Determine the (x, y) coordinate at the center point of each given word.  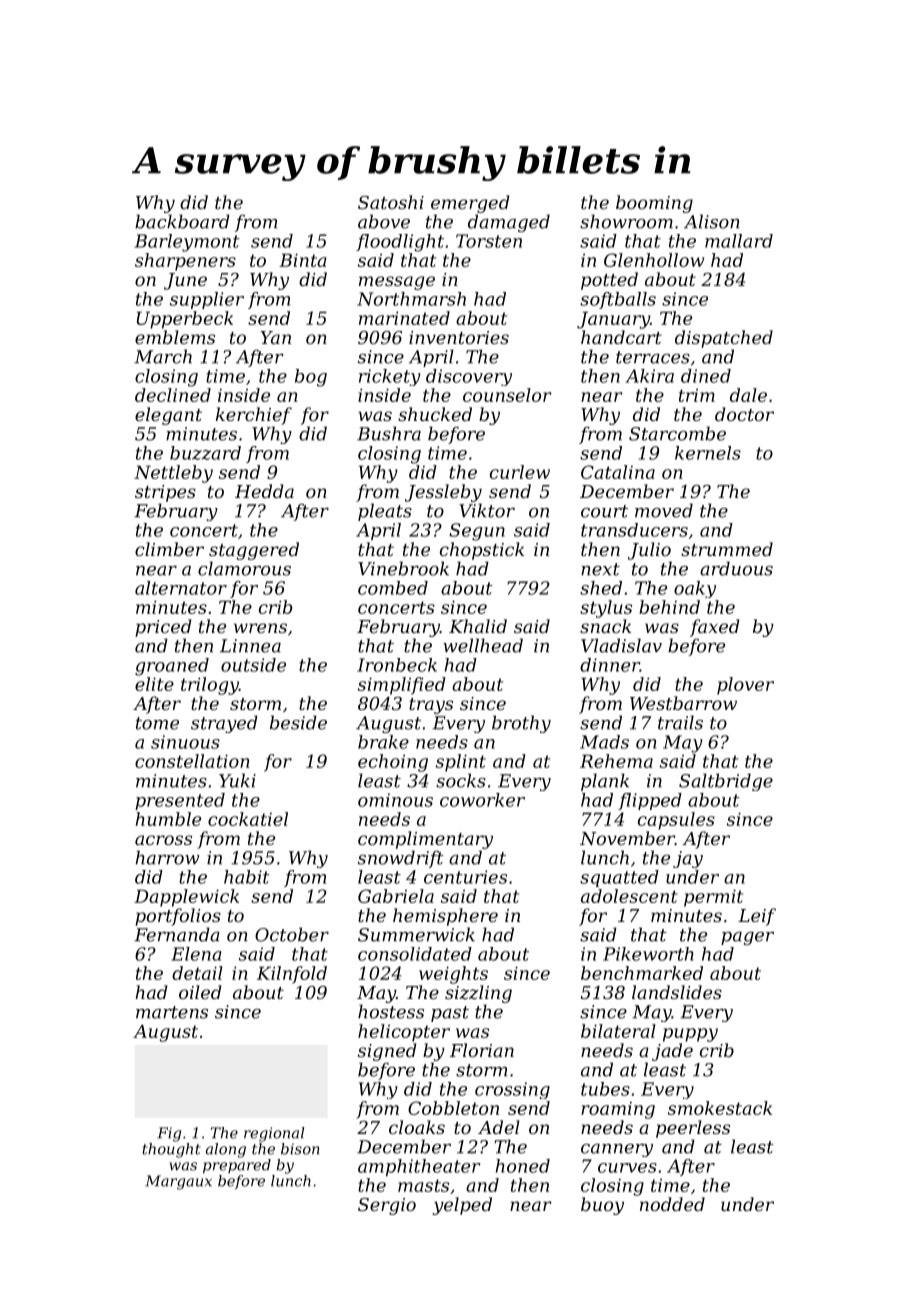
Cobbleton (453, 1108)
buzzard (205, 453)
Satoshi (391, 202)
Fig (169, 1134)
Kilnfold (292, 975)
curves (627, 1168)
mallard (739, 241)
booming (654, 204)
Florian (482, 1050)
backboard (182, 221)
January (613, 320)
